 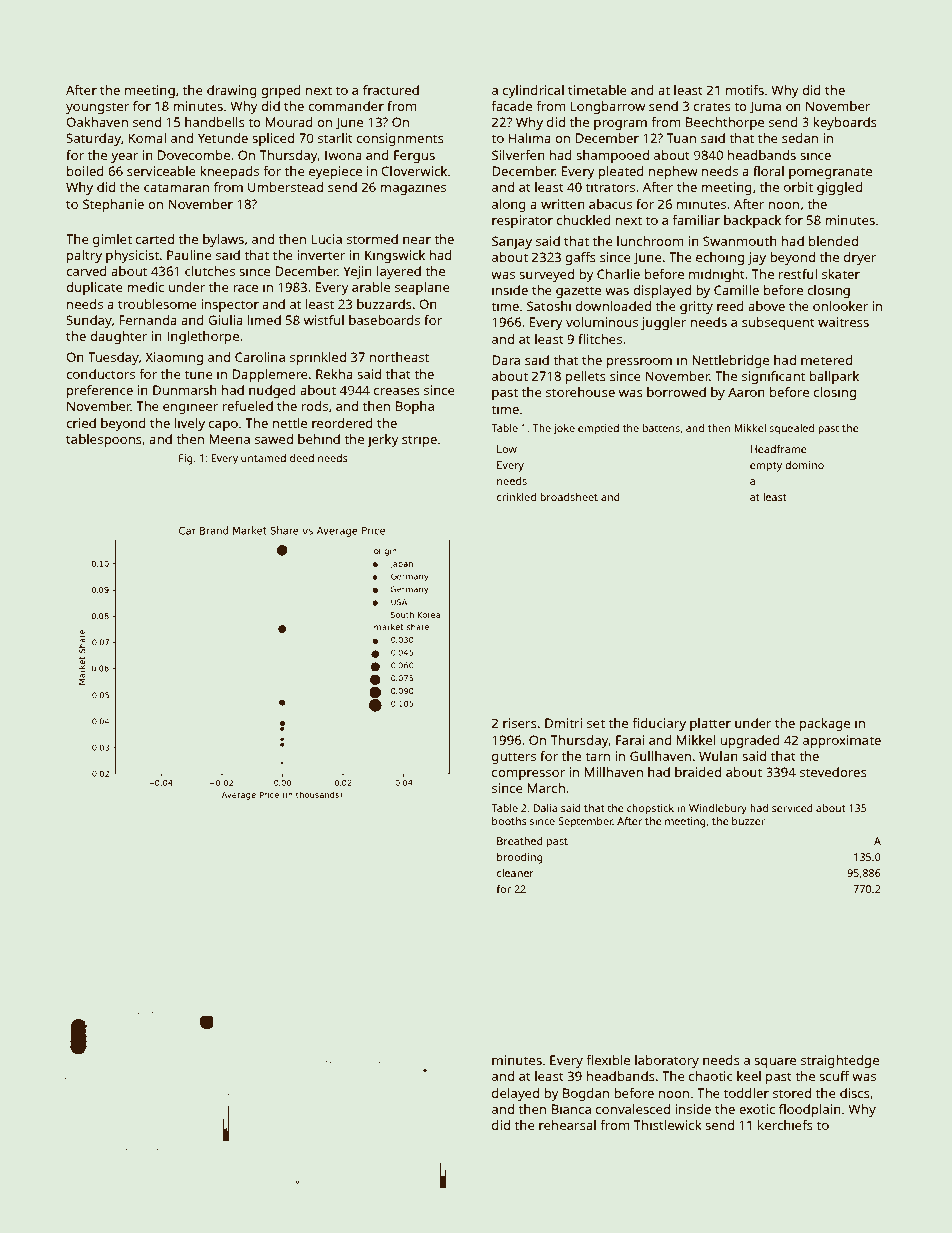 What do you see at coordinates (289, 122) in the document?
I see `Mourad` at bounding box center [289, 122].
